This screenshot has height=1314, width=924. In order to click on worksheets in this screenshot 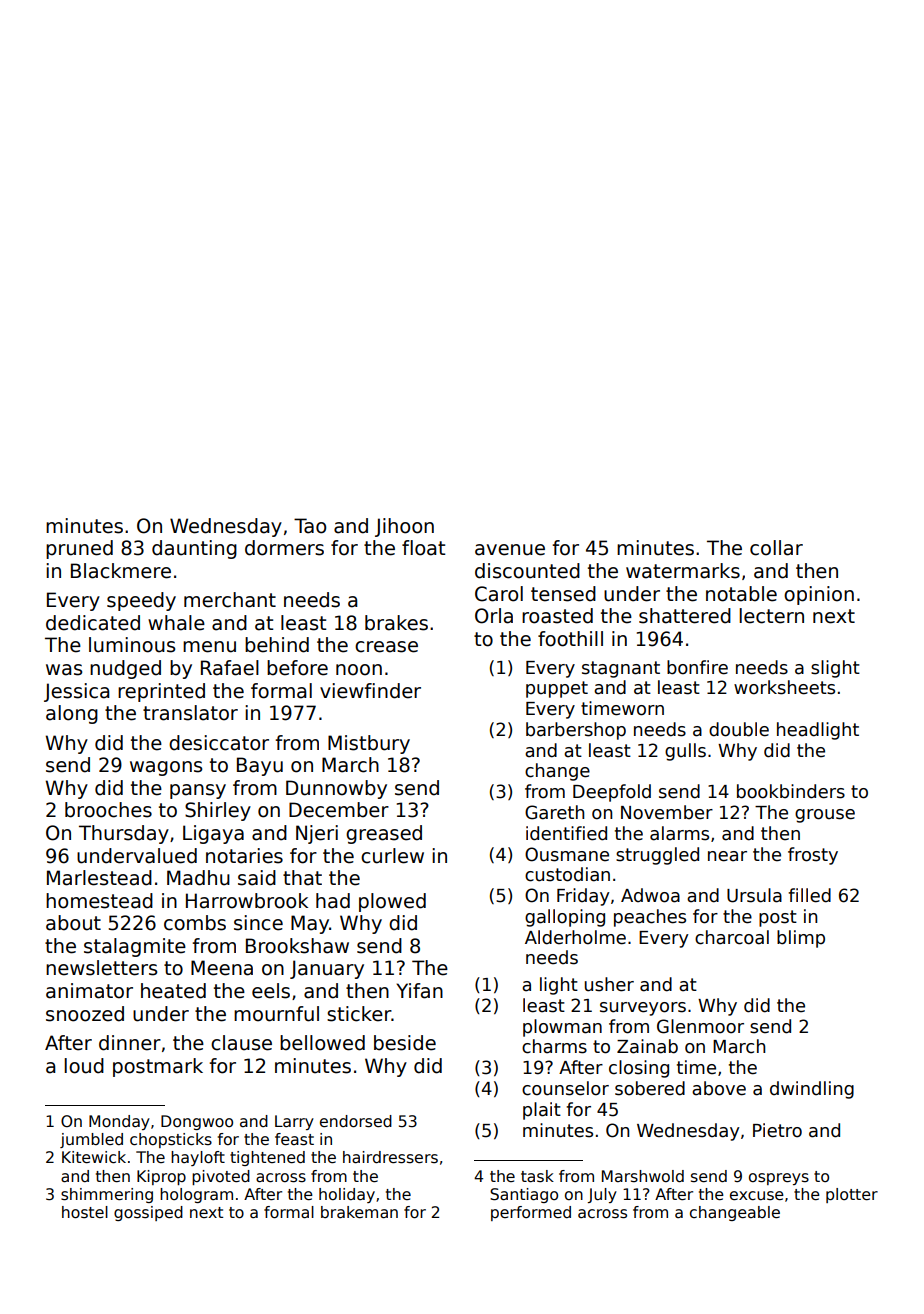, I will do `click(784, 687)`.
